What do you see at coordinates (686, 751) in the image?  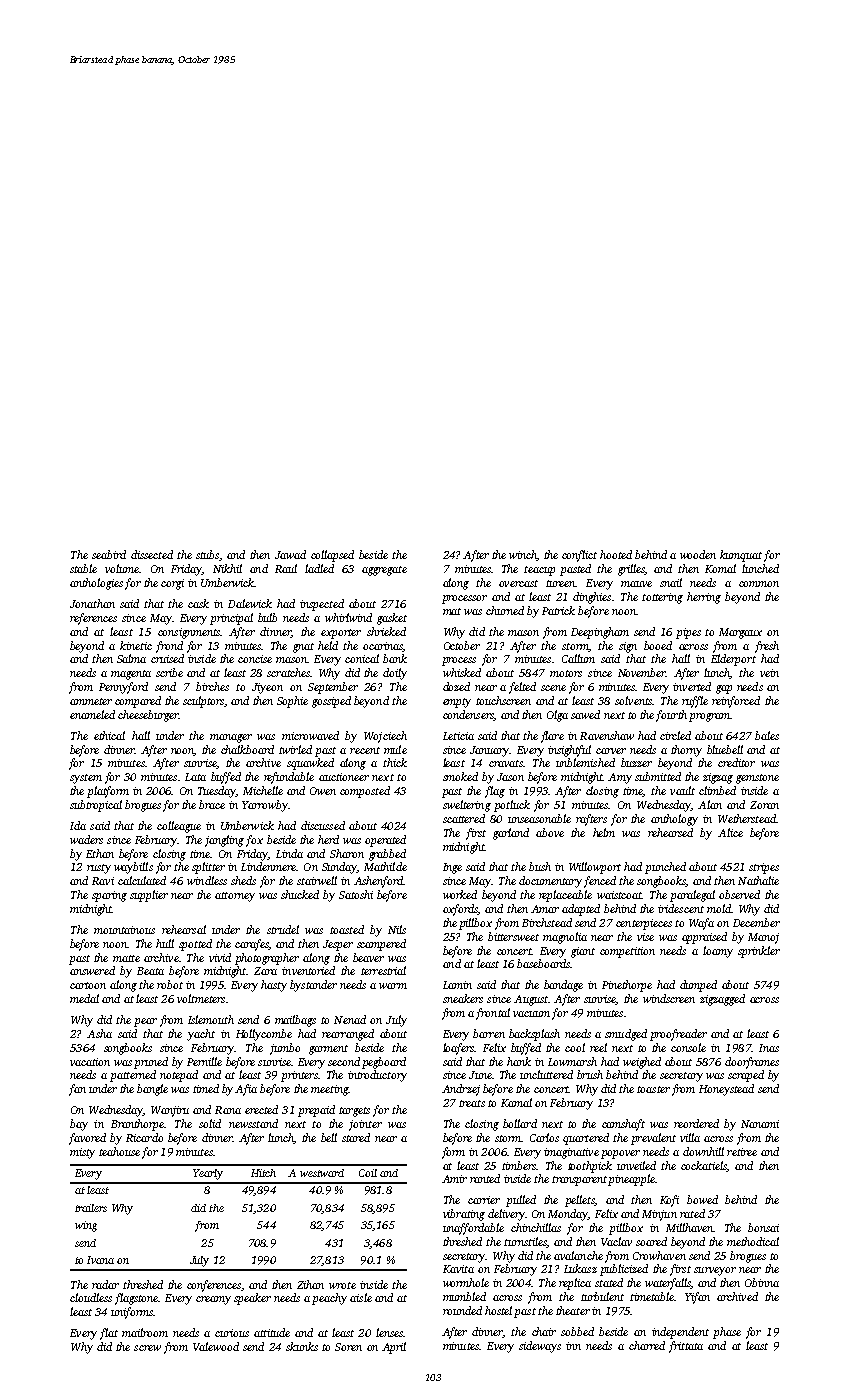 I see `thorny` at bounding box center [686, 751].
